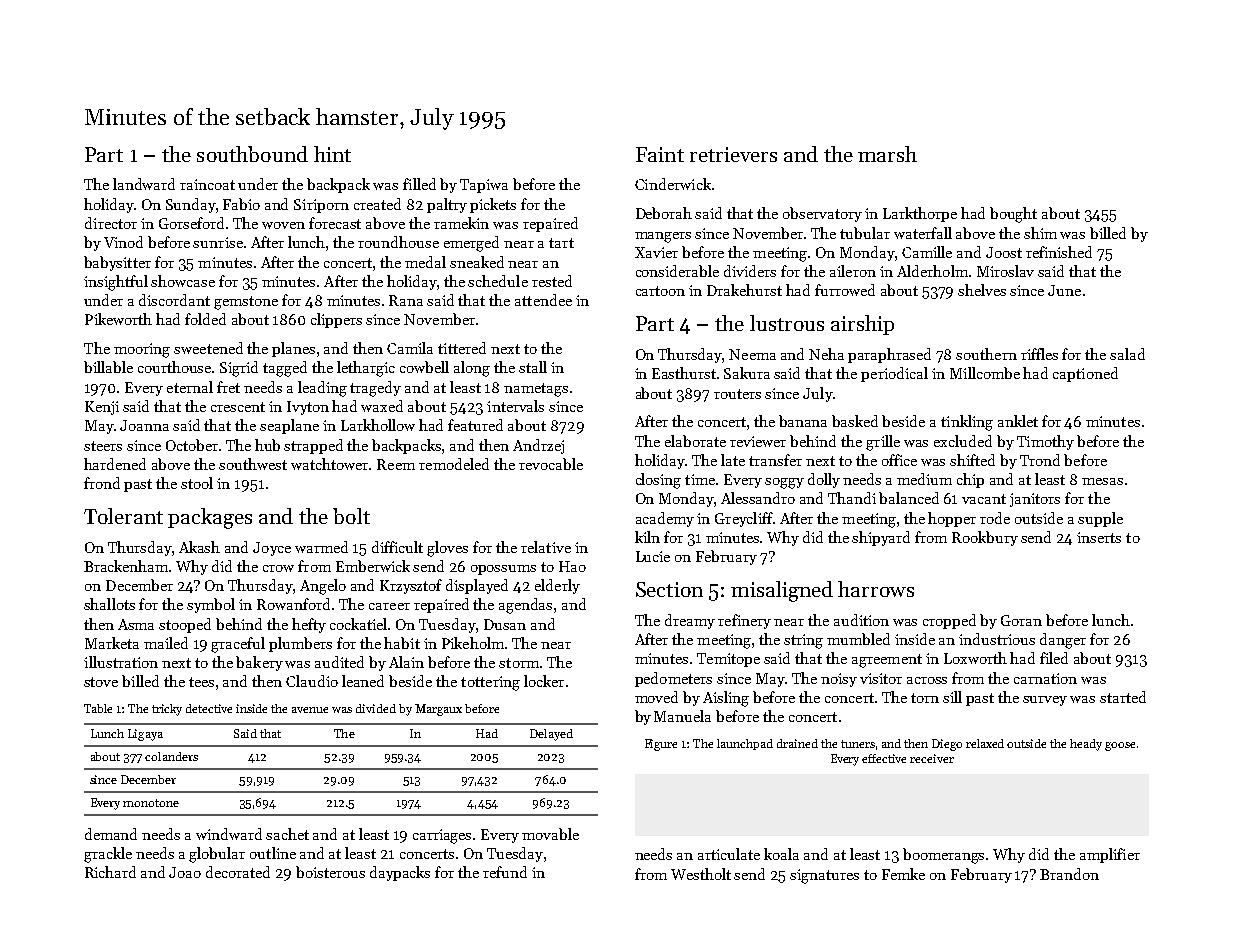 The width and height of the image is (1233, 952). Describe the element at coordinates (887, 154) in the image. I see `marsh` at that location.
